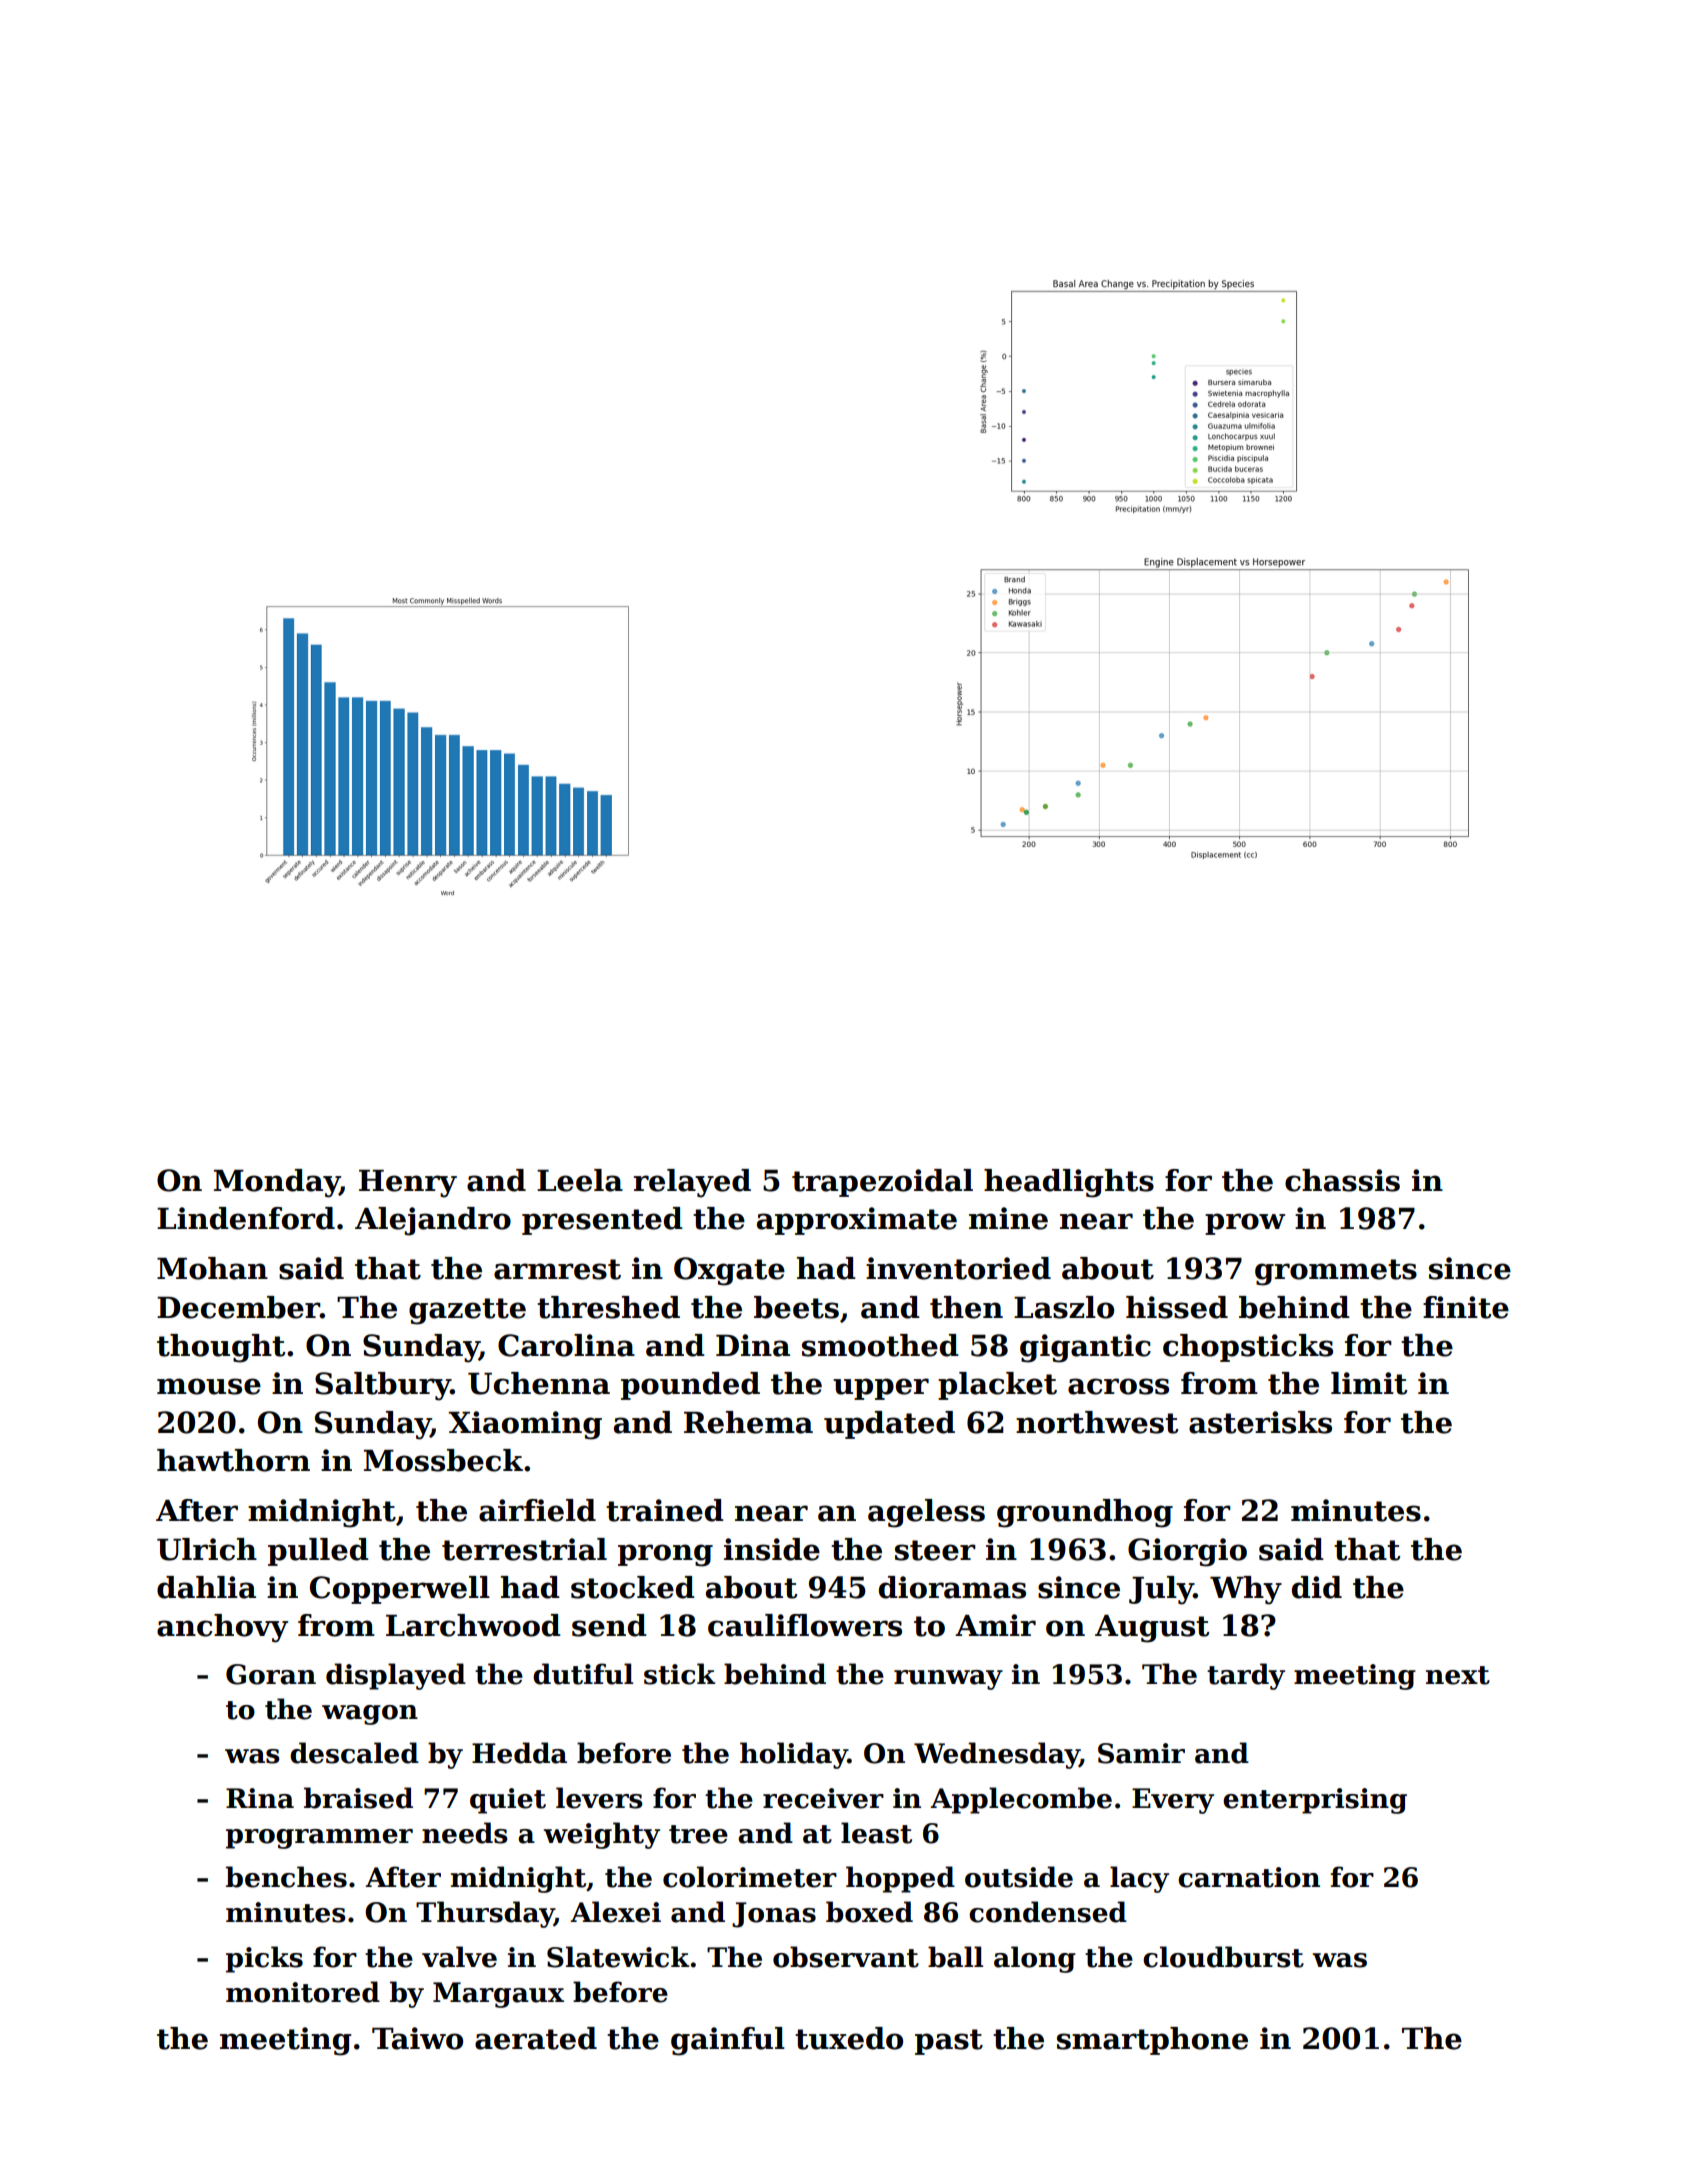 This image has width=1683, height=2178. I want to click on needs, so click(464, 1833).
